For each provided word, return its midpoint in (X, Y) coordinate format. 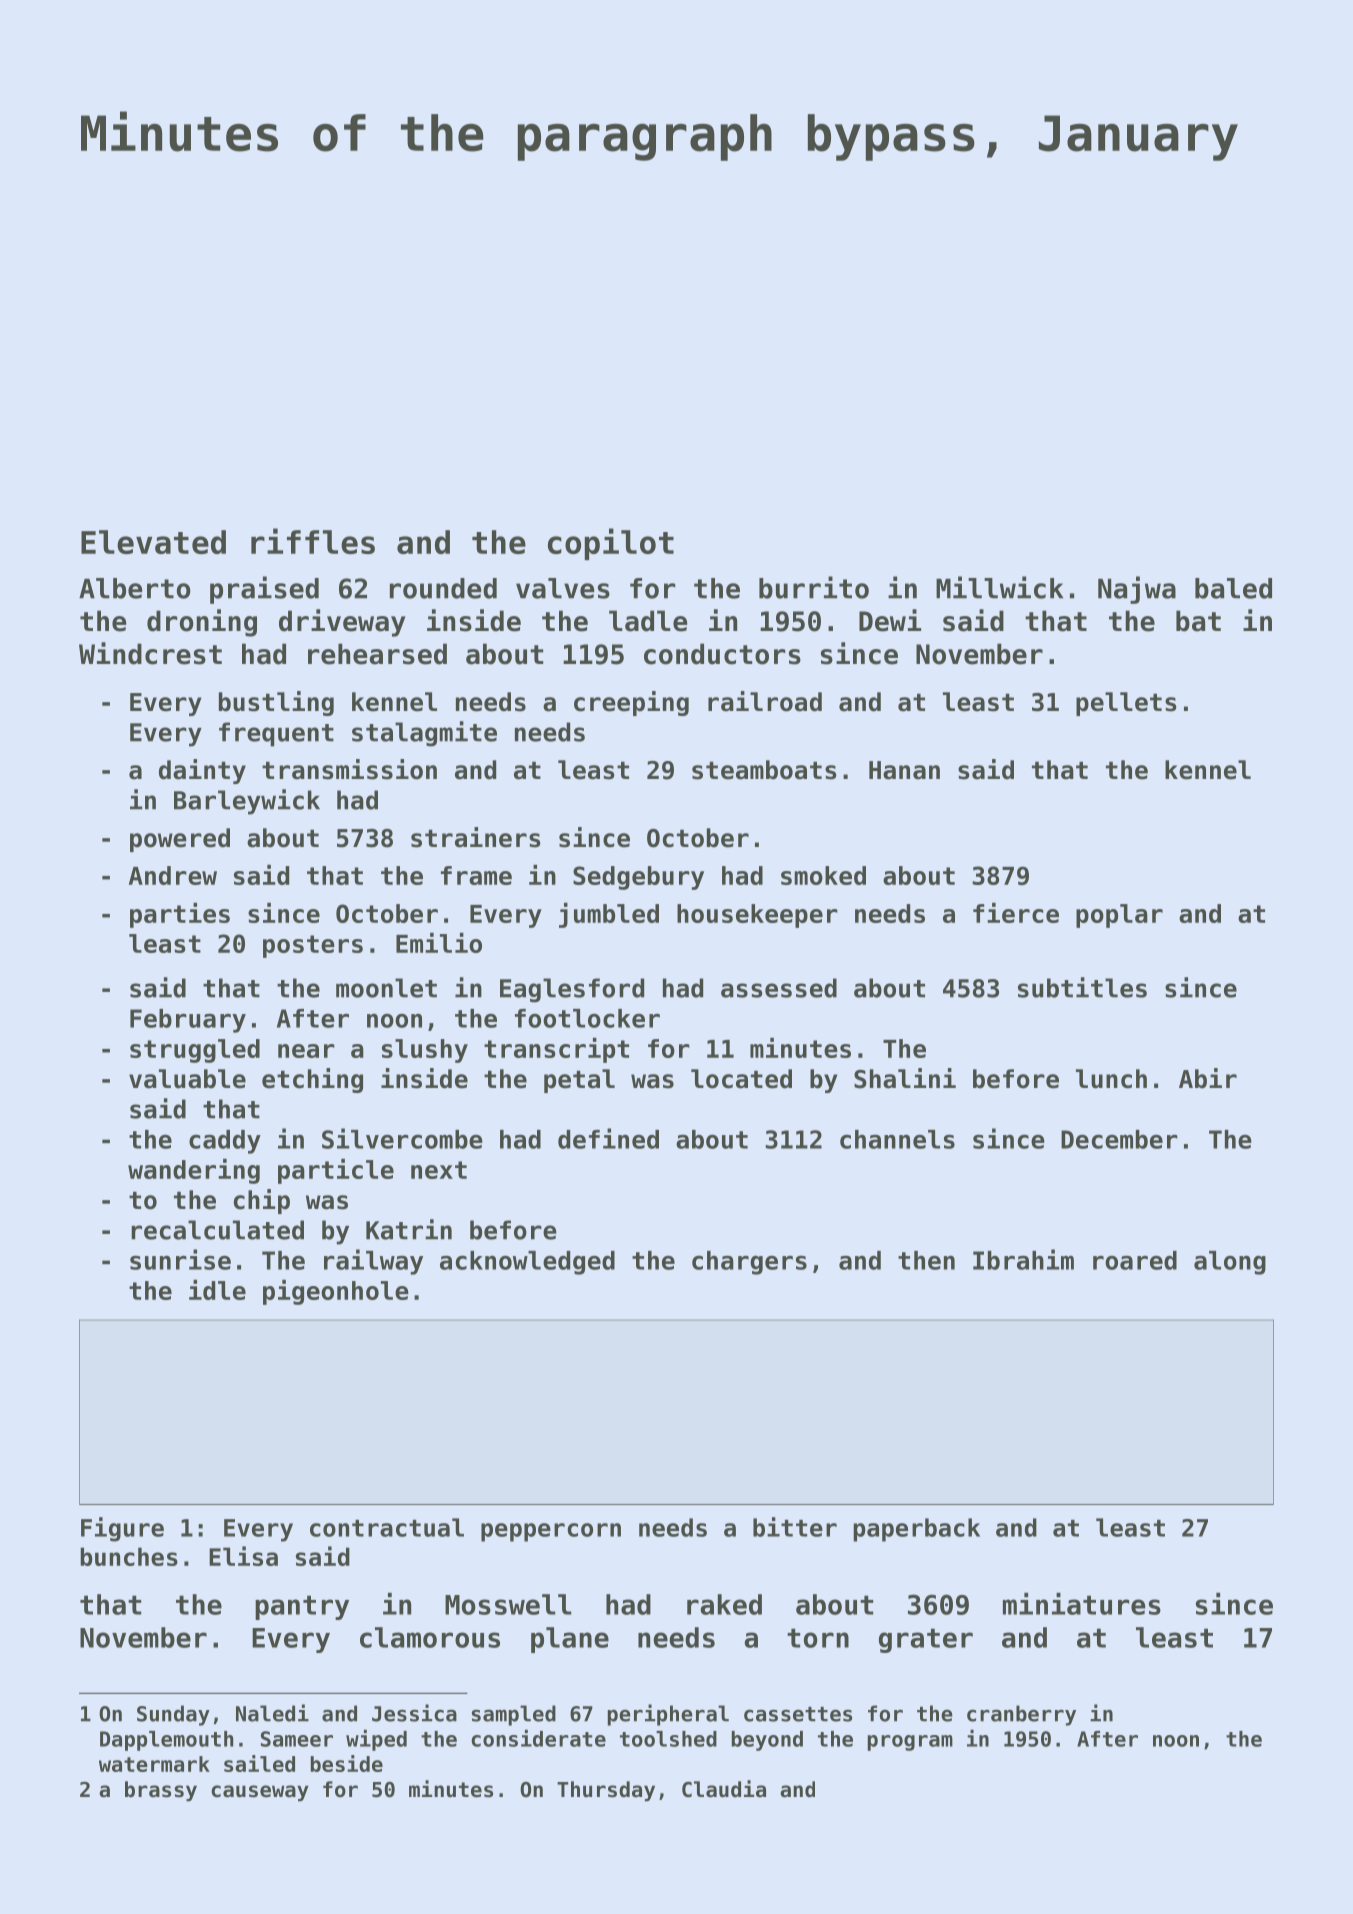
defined (608, 1138)
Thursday (606, 1791)
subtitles (1082, 987)
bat (1198, 621)
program (910, 1743)
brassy (161, 1791)
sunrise (180, 1259)
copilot (611, 544)
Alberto (135, 588)
